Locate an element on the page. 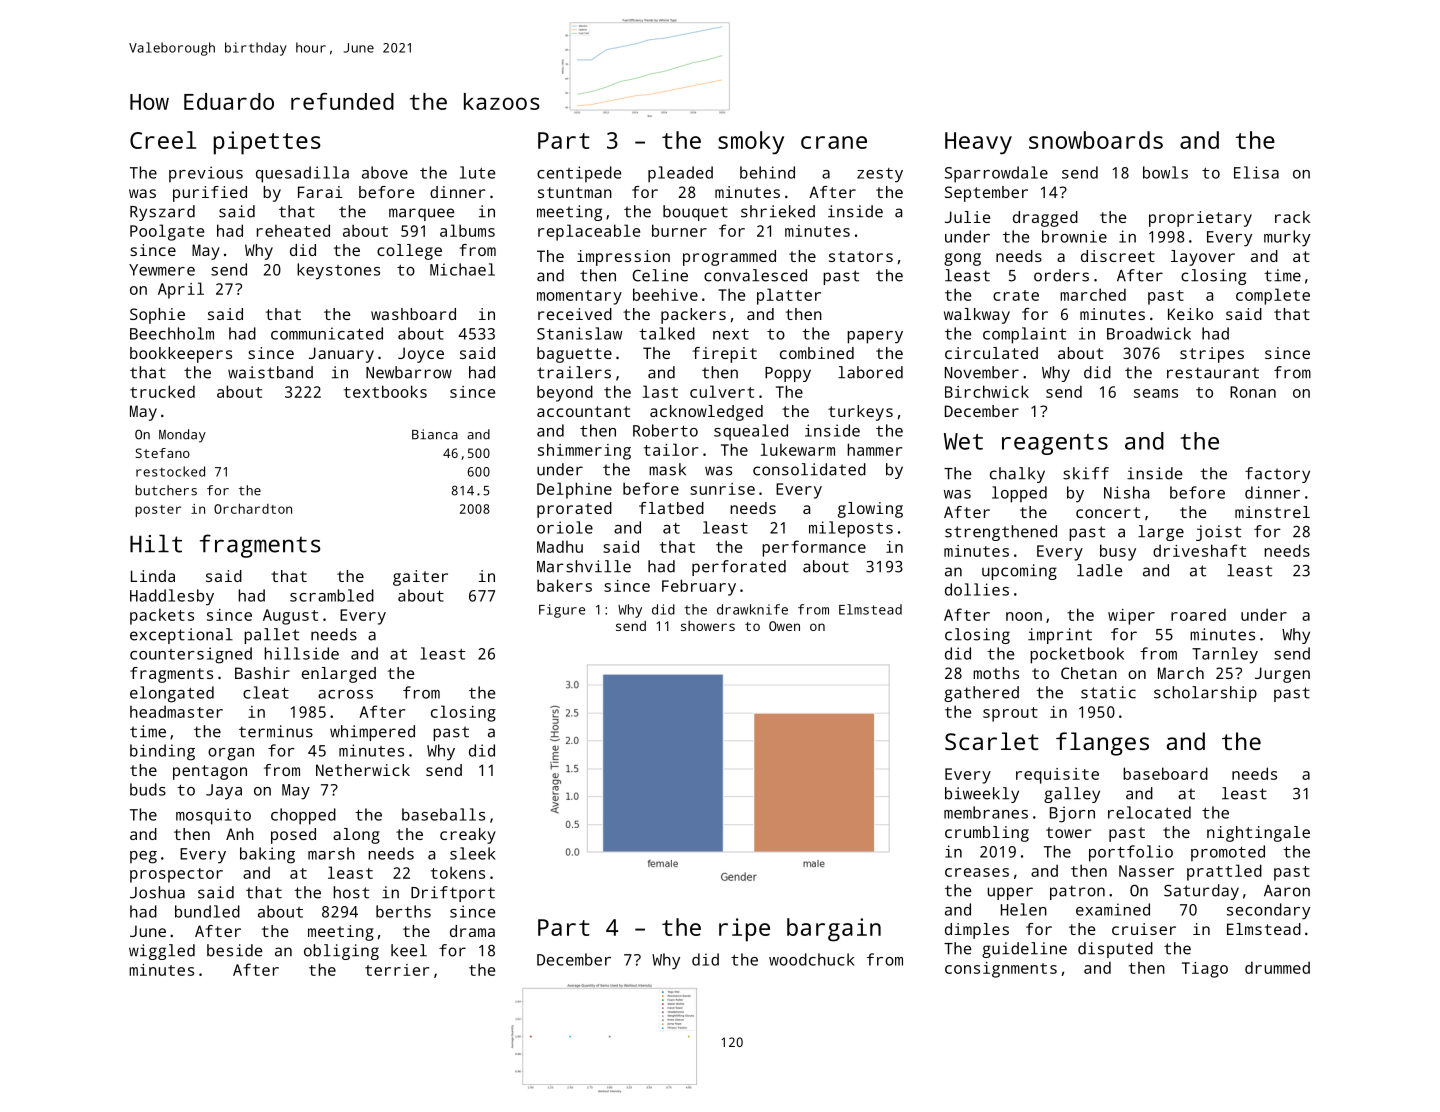 The image size is (1440, 1112). poster is located at coordinates (158, 511).
